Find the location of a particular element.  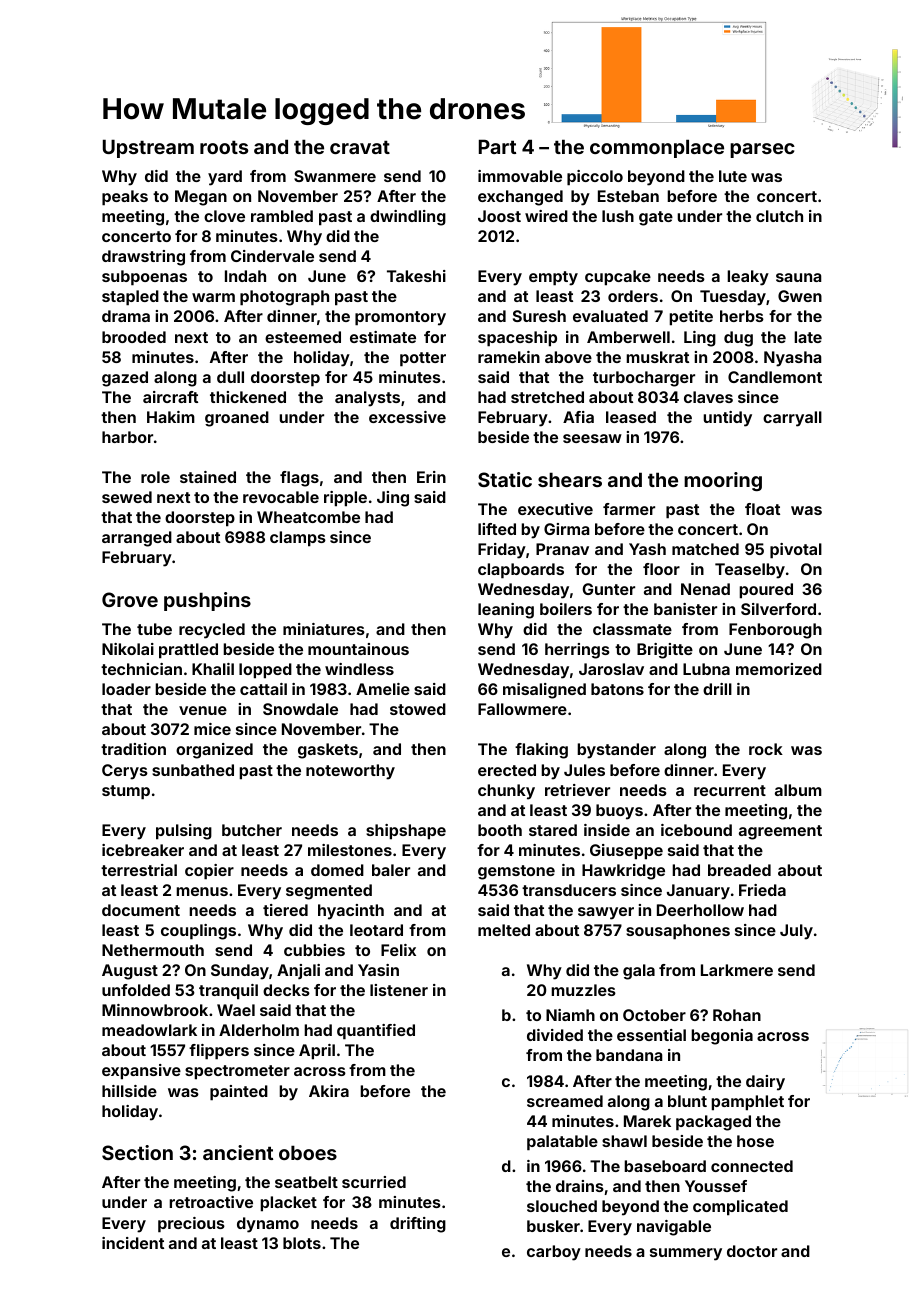

Upstream is located at coordinates (148, 148).
